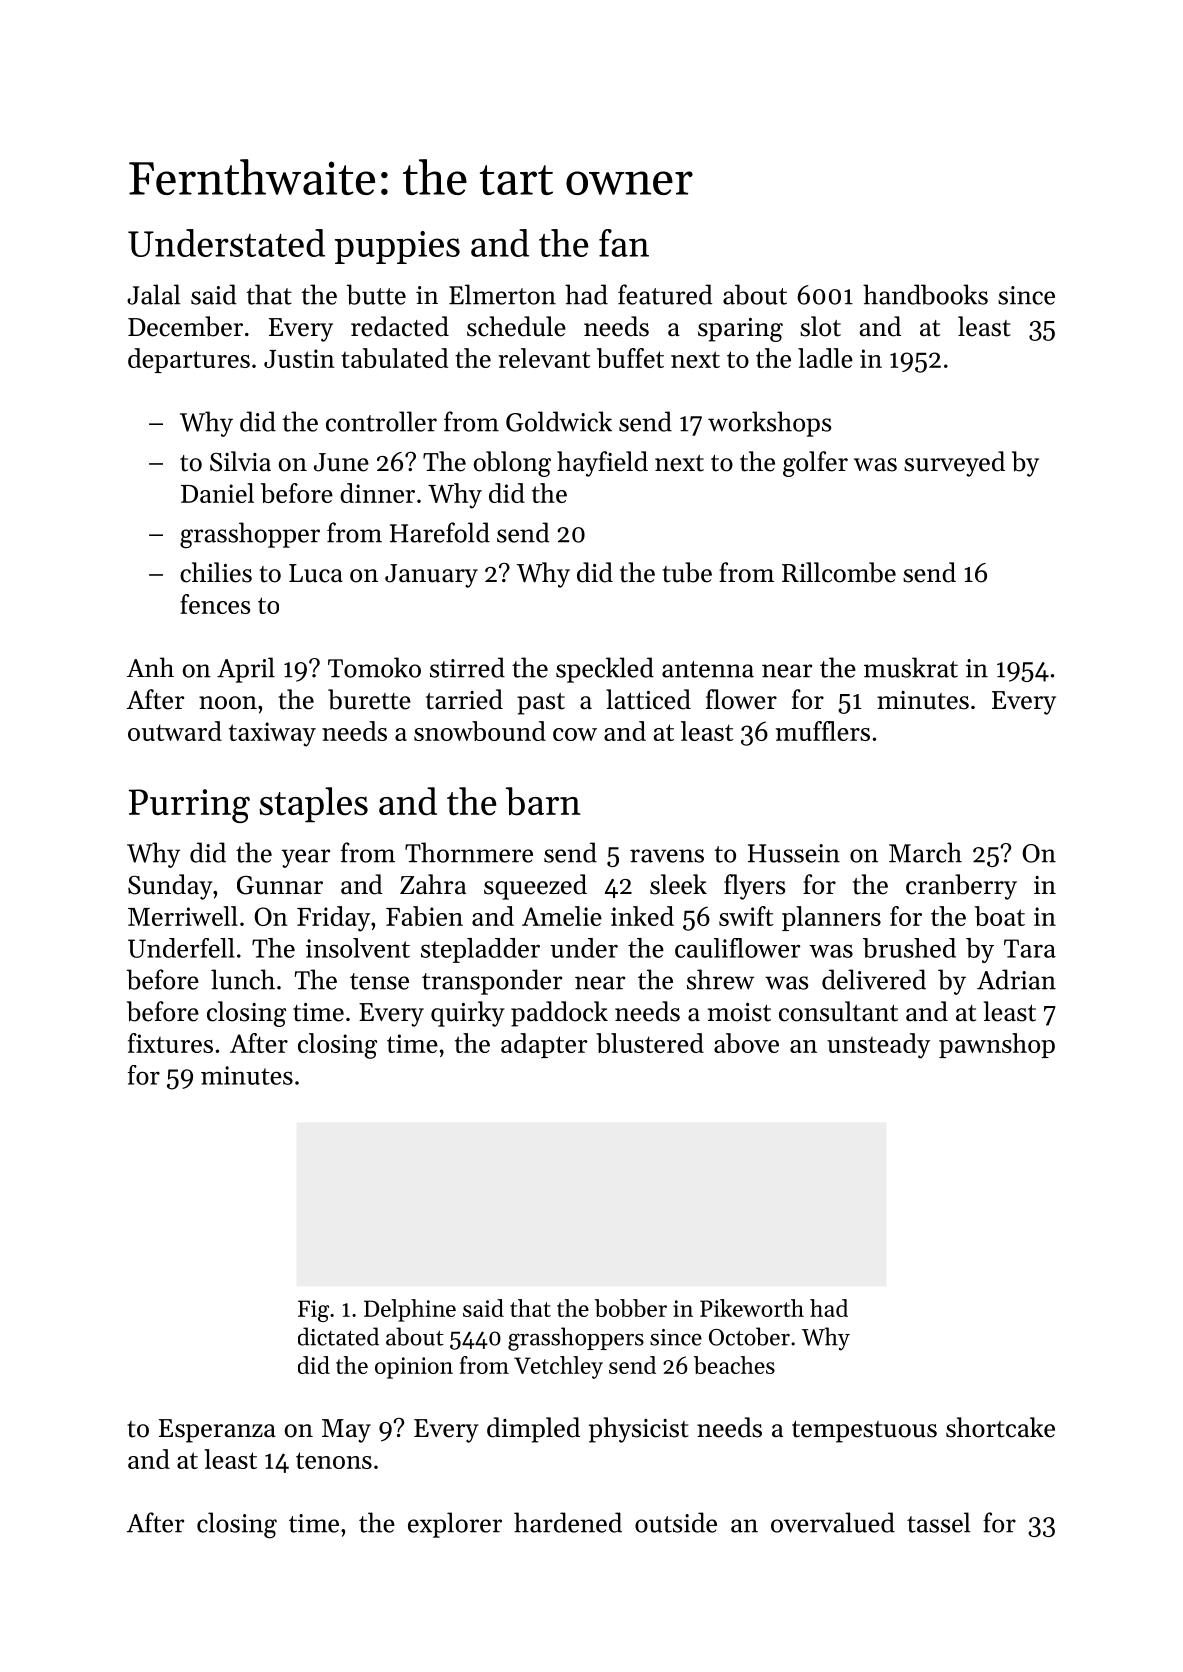 The height and width of the screenshot is (1672, 1183). What do you see at coordinates (602, 464) in the screenshot?
I see `hayfield` at bounding box center [602, 464].
